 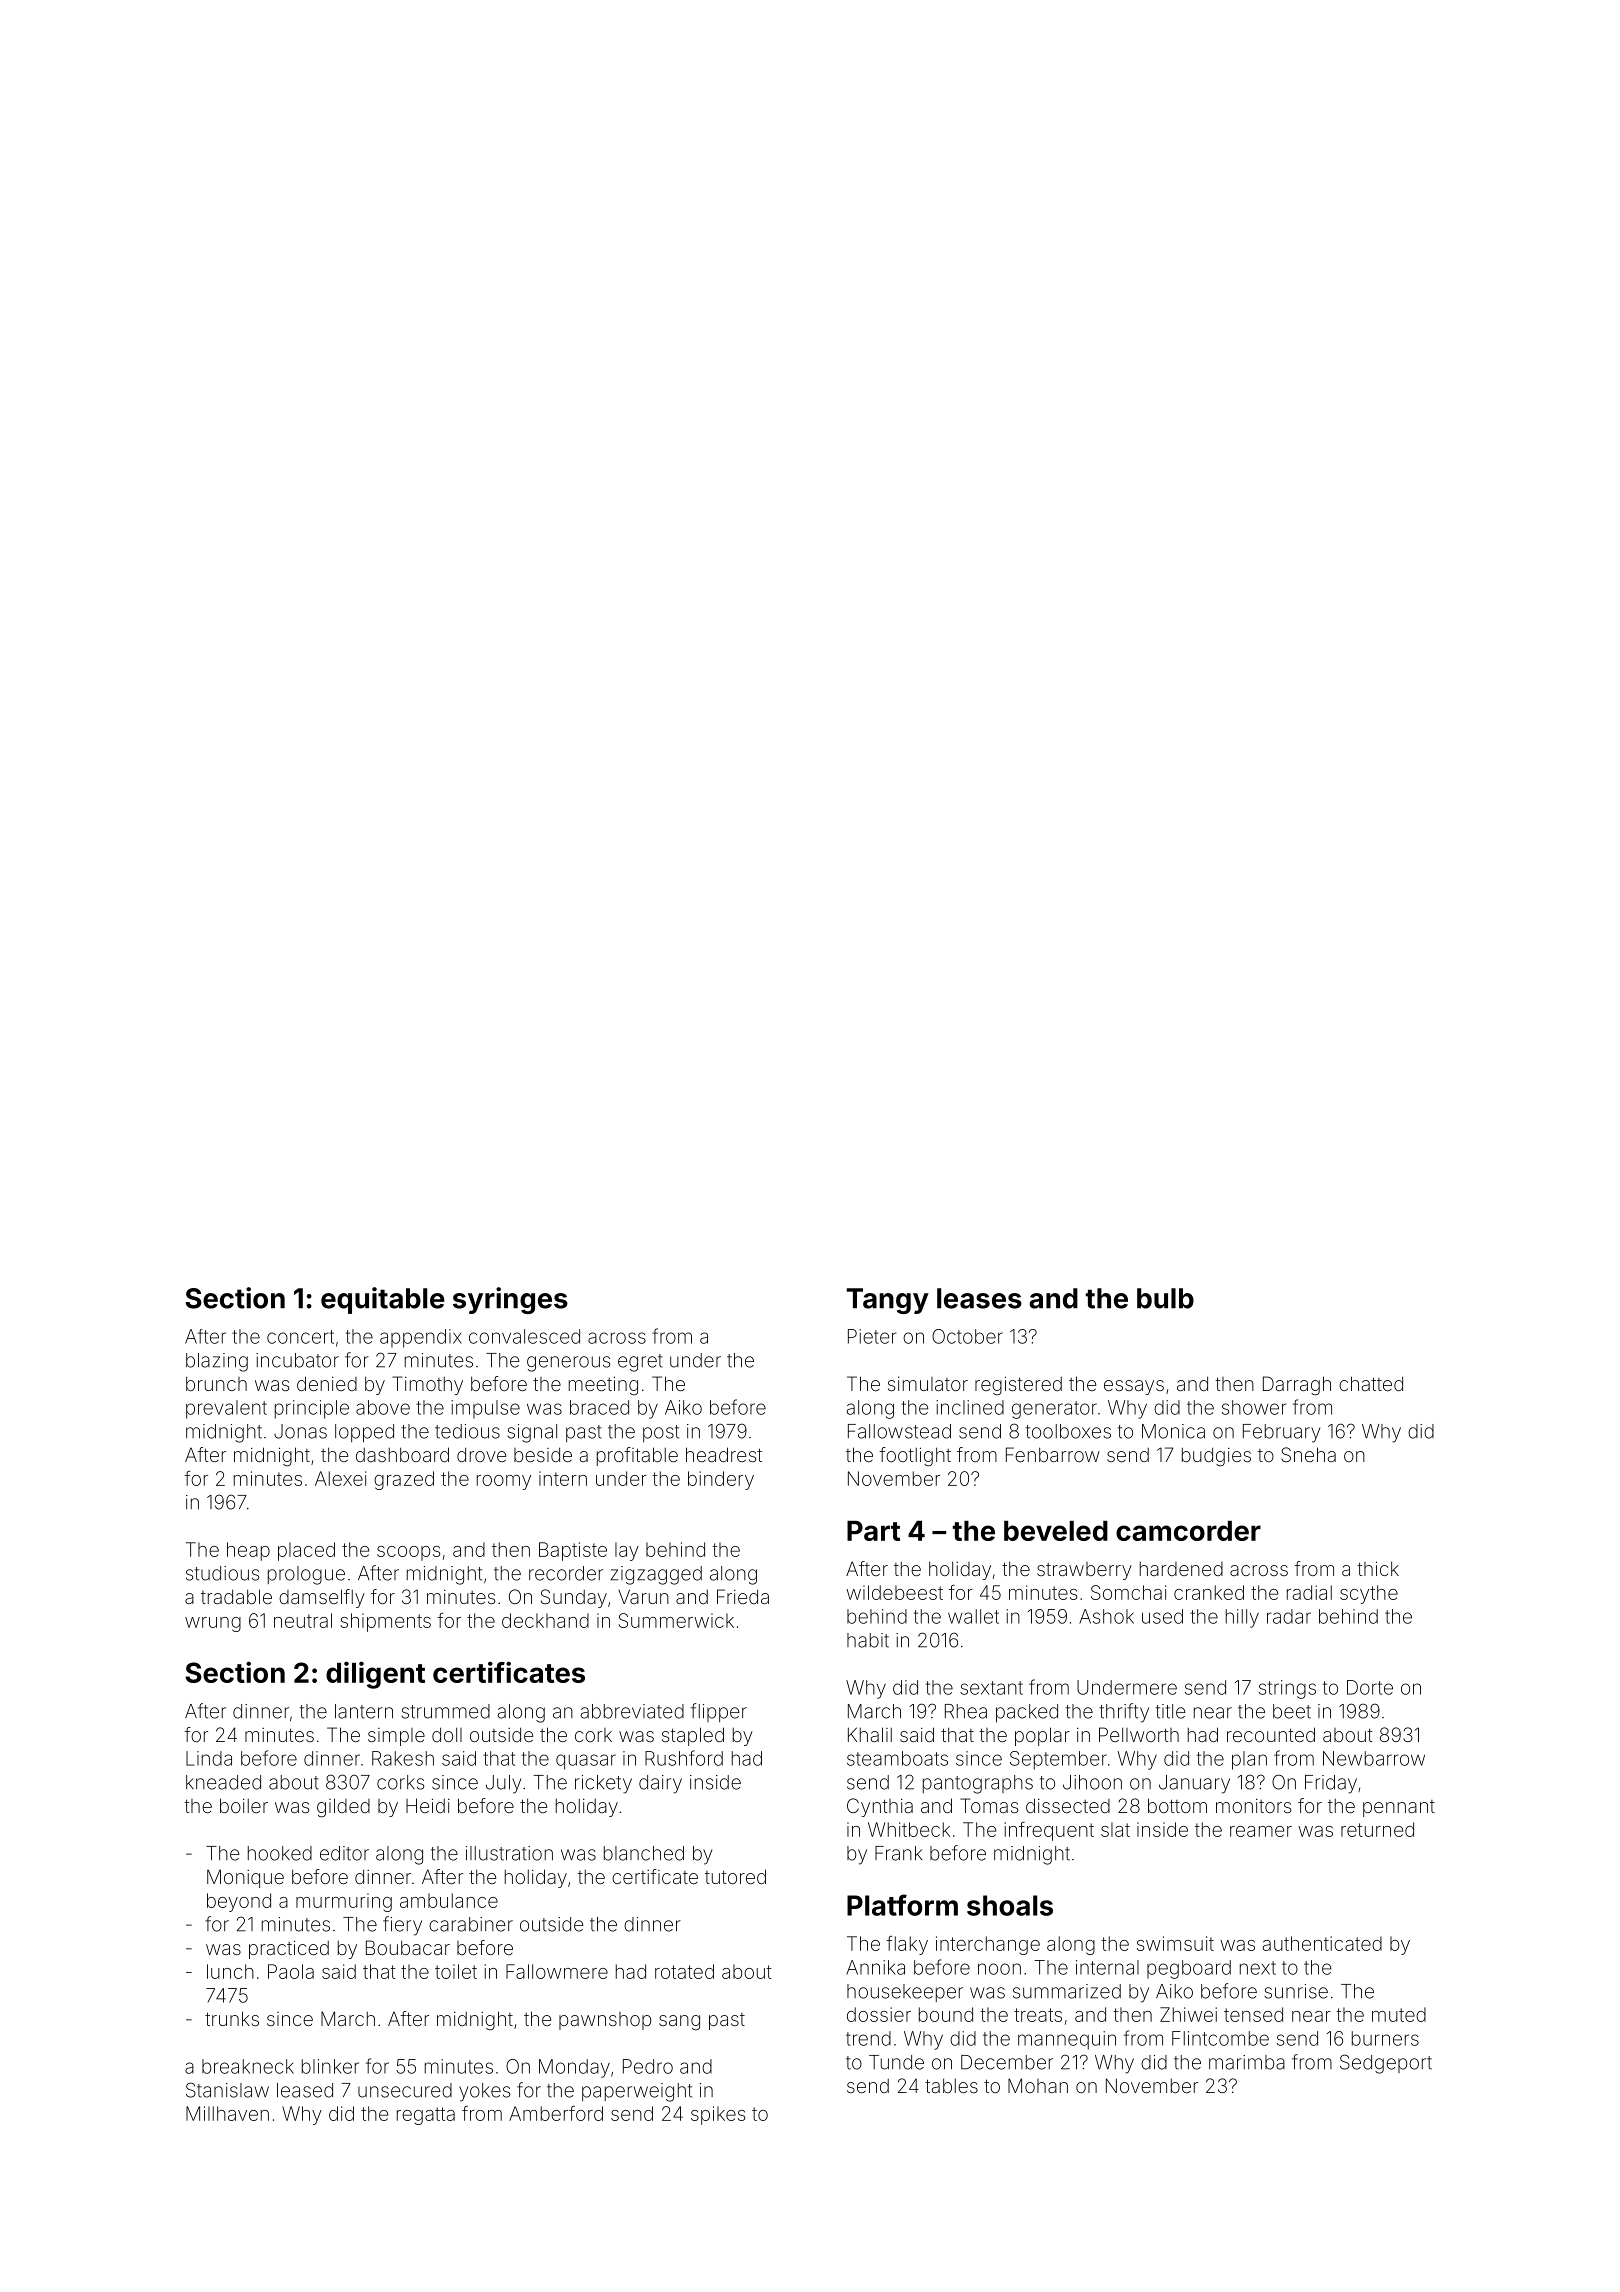 I want to click on title, so click(x=1171, y=1711).
